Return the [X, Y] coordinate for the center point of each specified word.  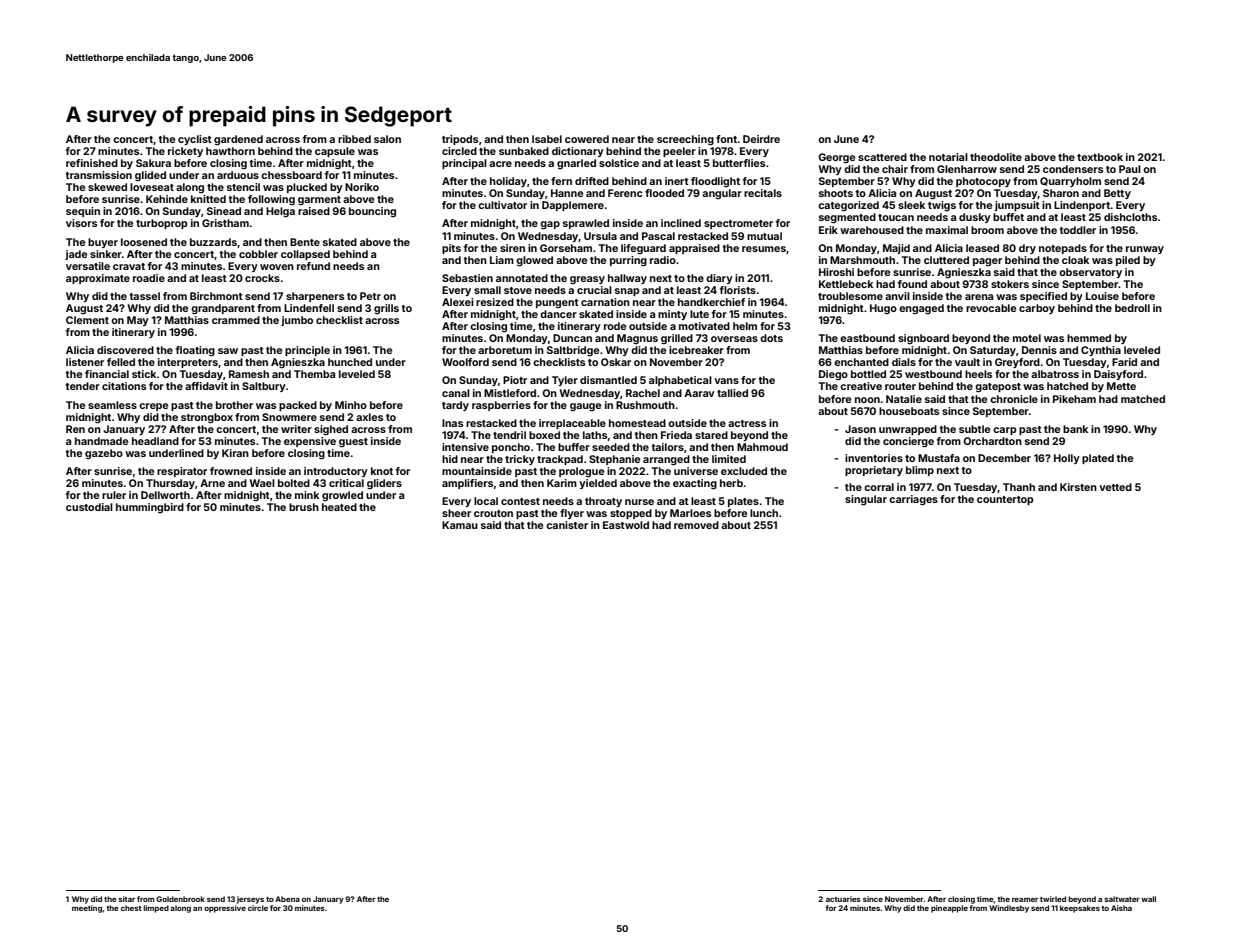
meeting [87, 909]
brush [304, 507]
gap [550, 225]
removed [696, 525]
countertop [1005, 500]
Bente [305, 242]
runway [1145, 250]
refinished [92, 163]
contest [520, 501]
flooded [664, 193]
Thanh [1019, 487]
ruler [114, 495]
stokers [1010, 284]
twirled [1053, 899]
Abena [287, 899]
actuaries [843, 899]
